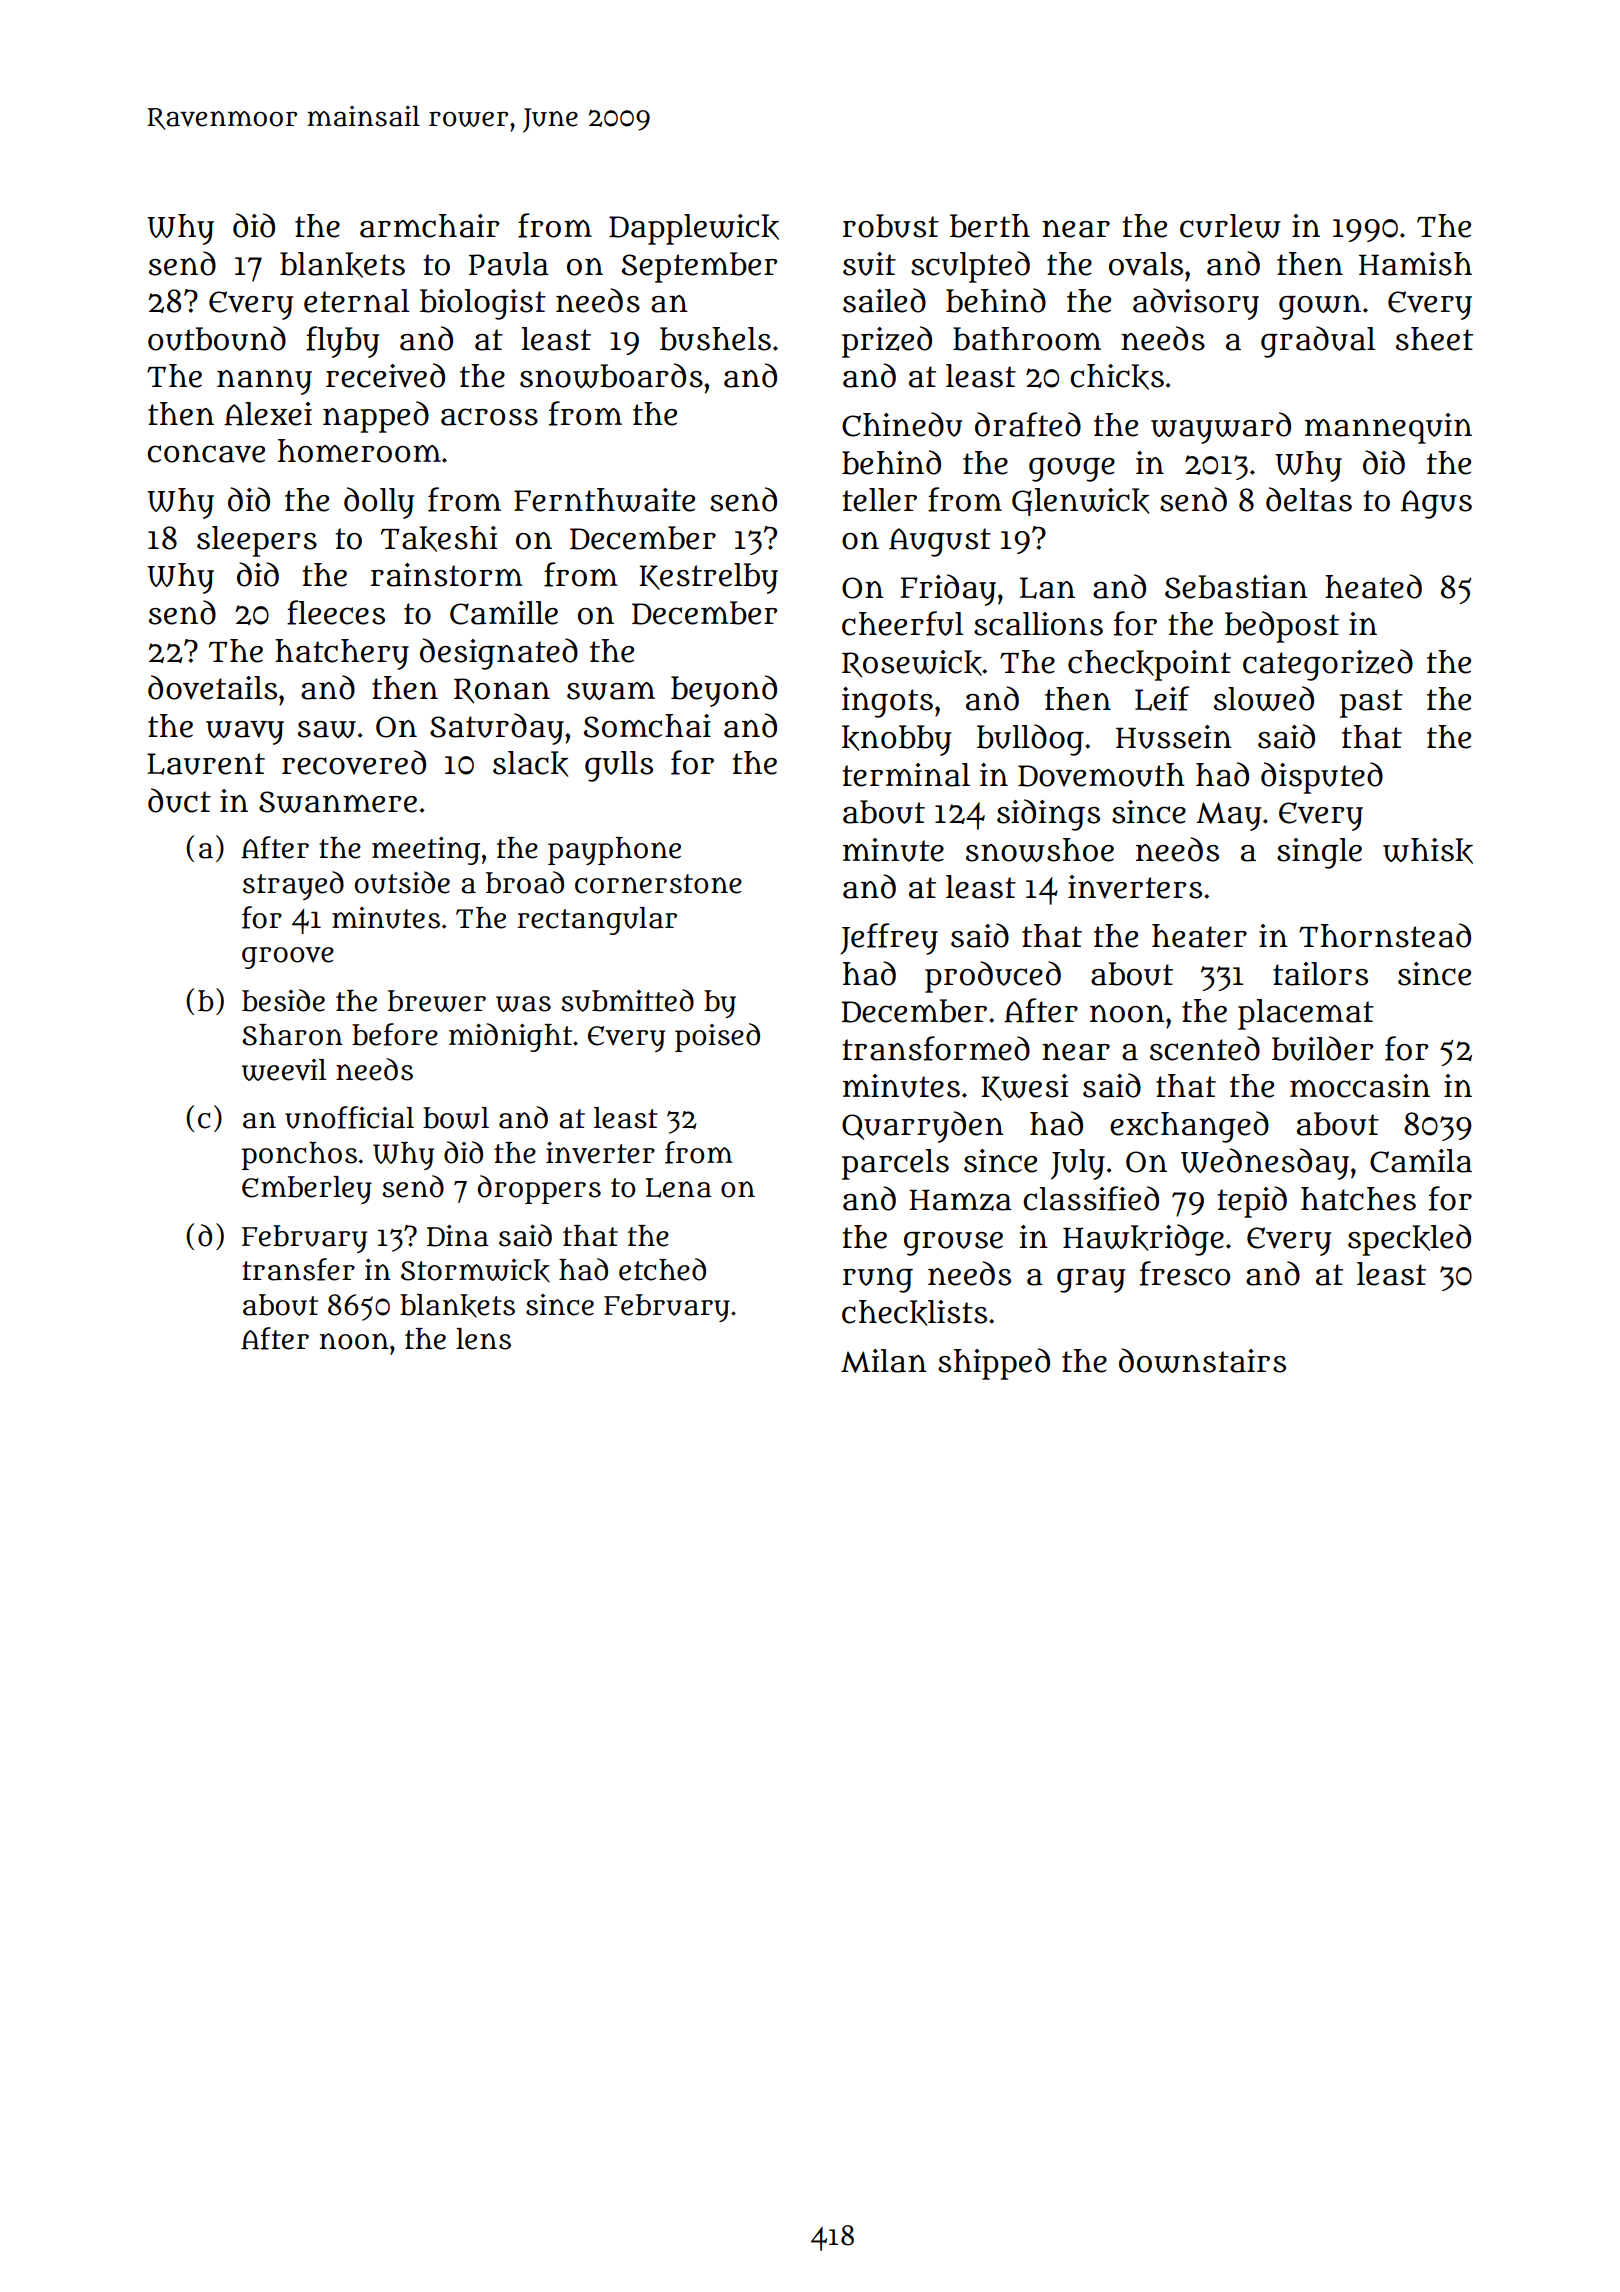 The width and height of the screenshot is (1620, 2292). Describe the element at coordinates (307, 1190) in the screenshot. I see `Emberley` at that location.
